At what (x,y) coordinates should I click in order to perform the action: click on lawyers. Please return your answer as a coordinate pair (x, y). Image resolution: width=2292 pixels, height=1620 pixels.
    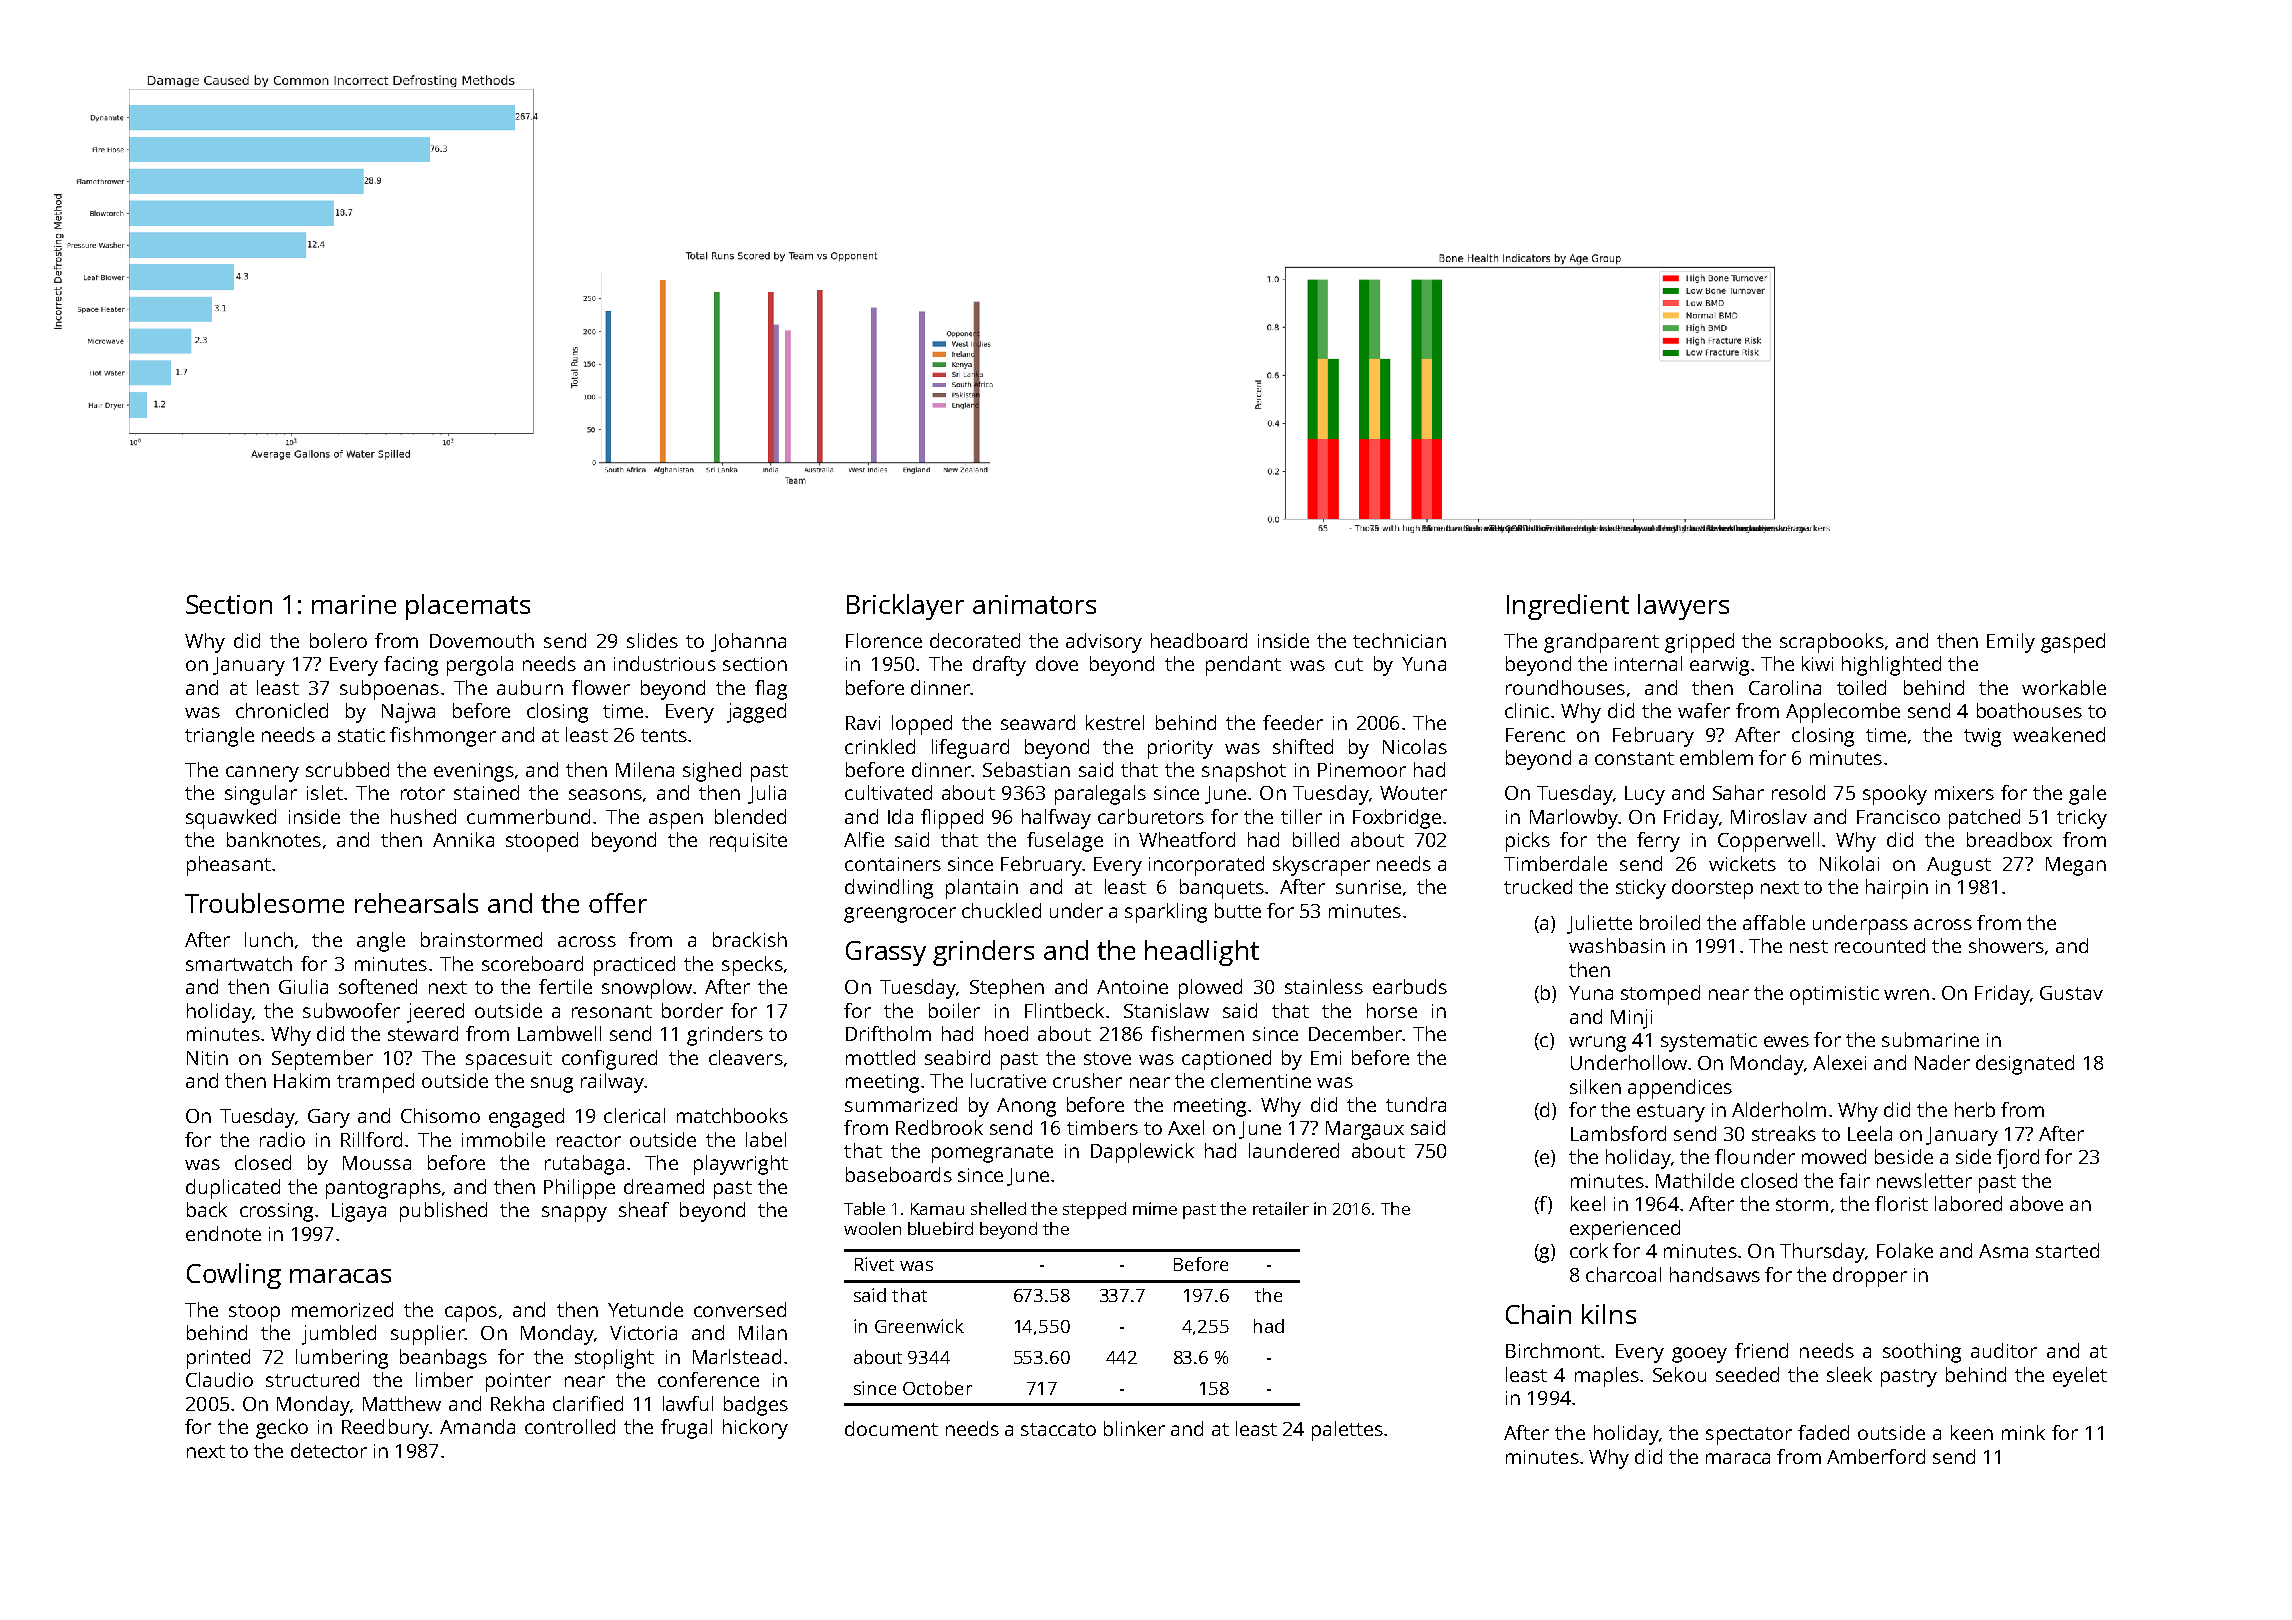
    Looking at the image, I should click on (1683, 607).
